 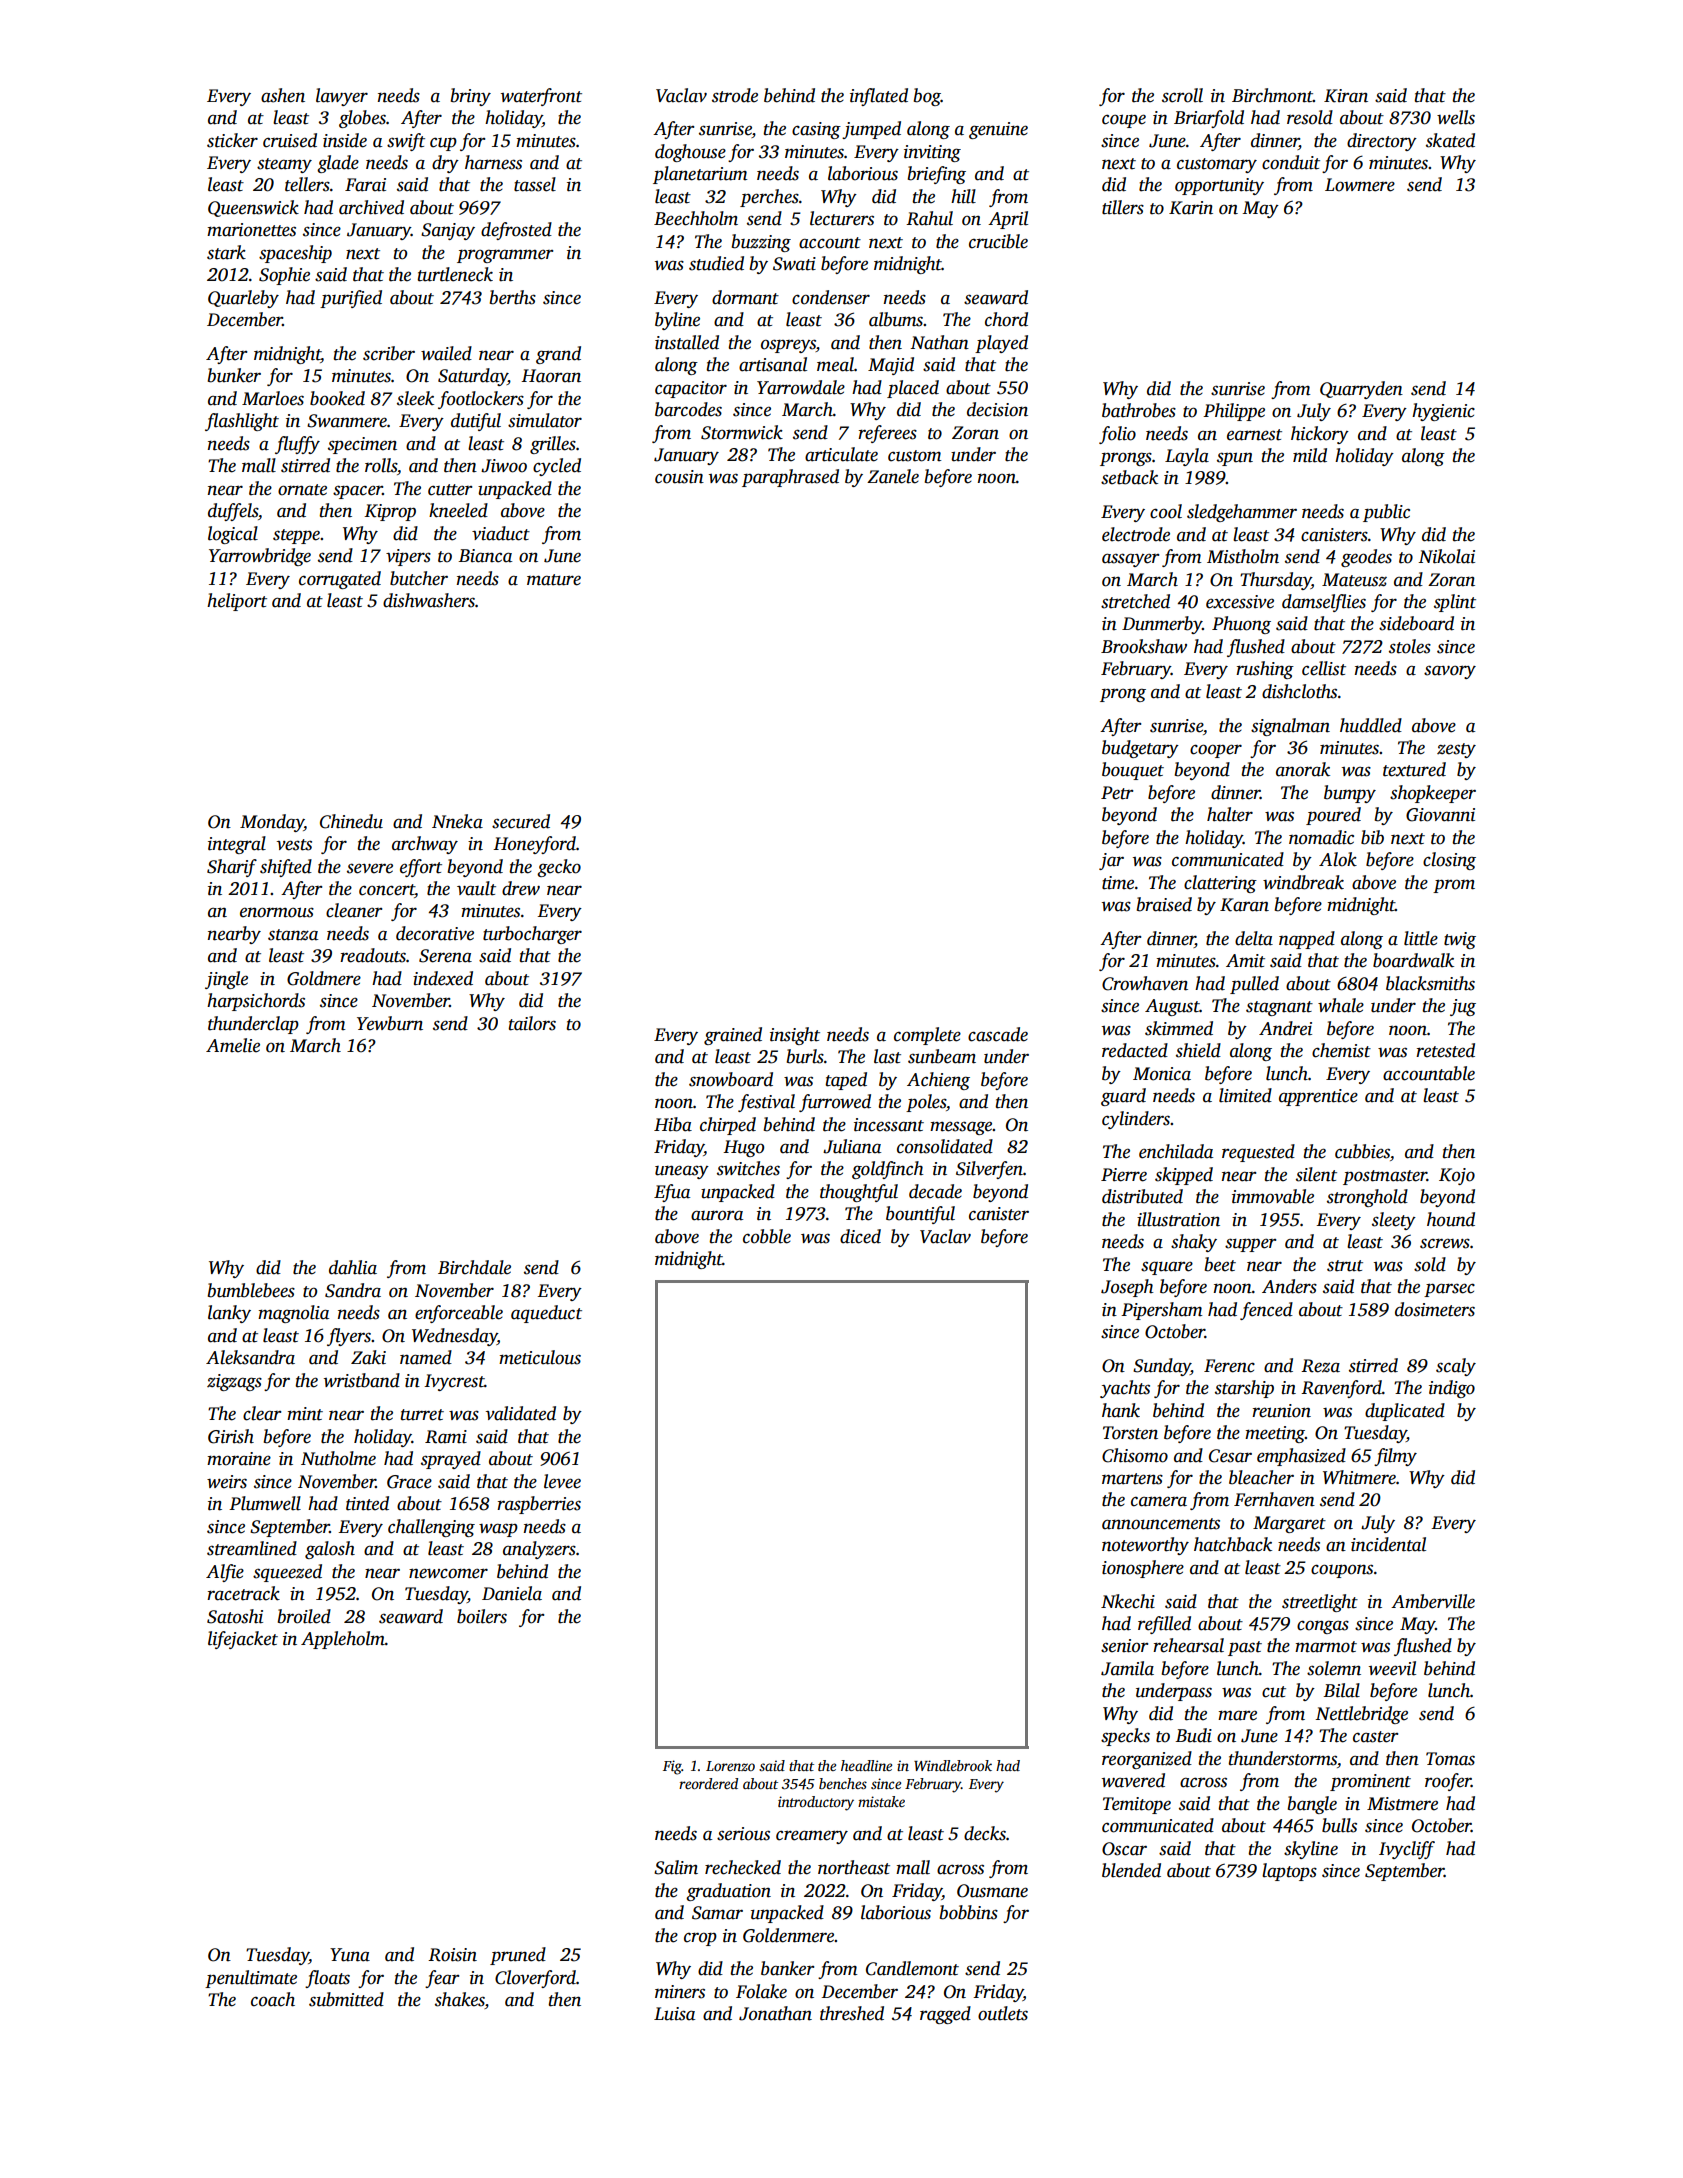 I want to click on threshed, so click(x=852, y=2013).
